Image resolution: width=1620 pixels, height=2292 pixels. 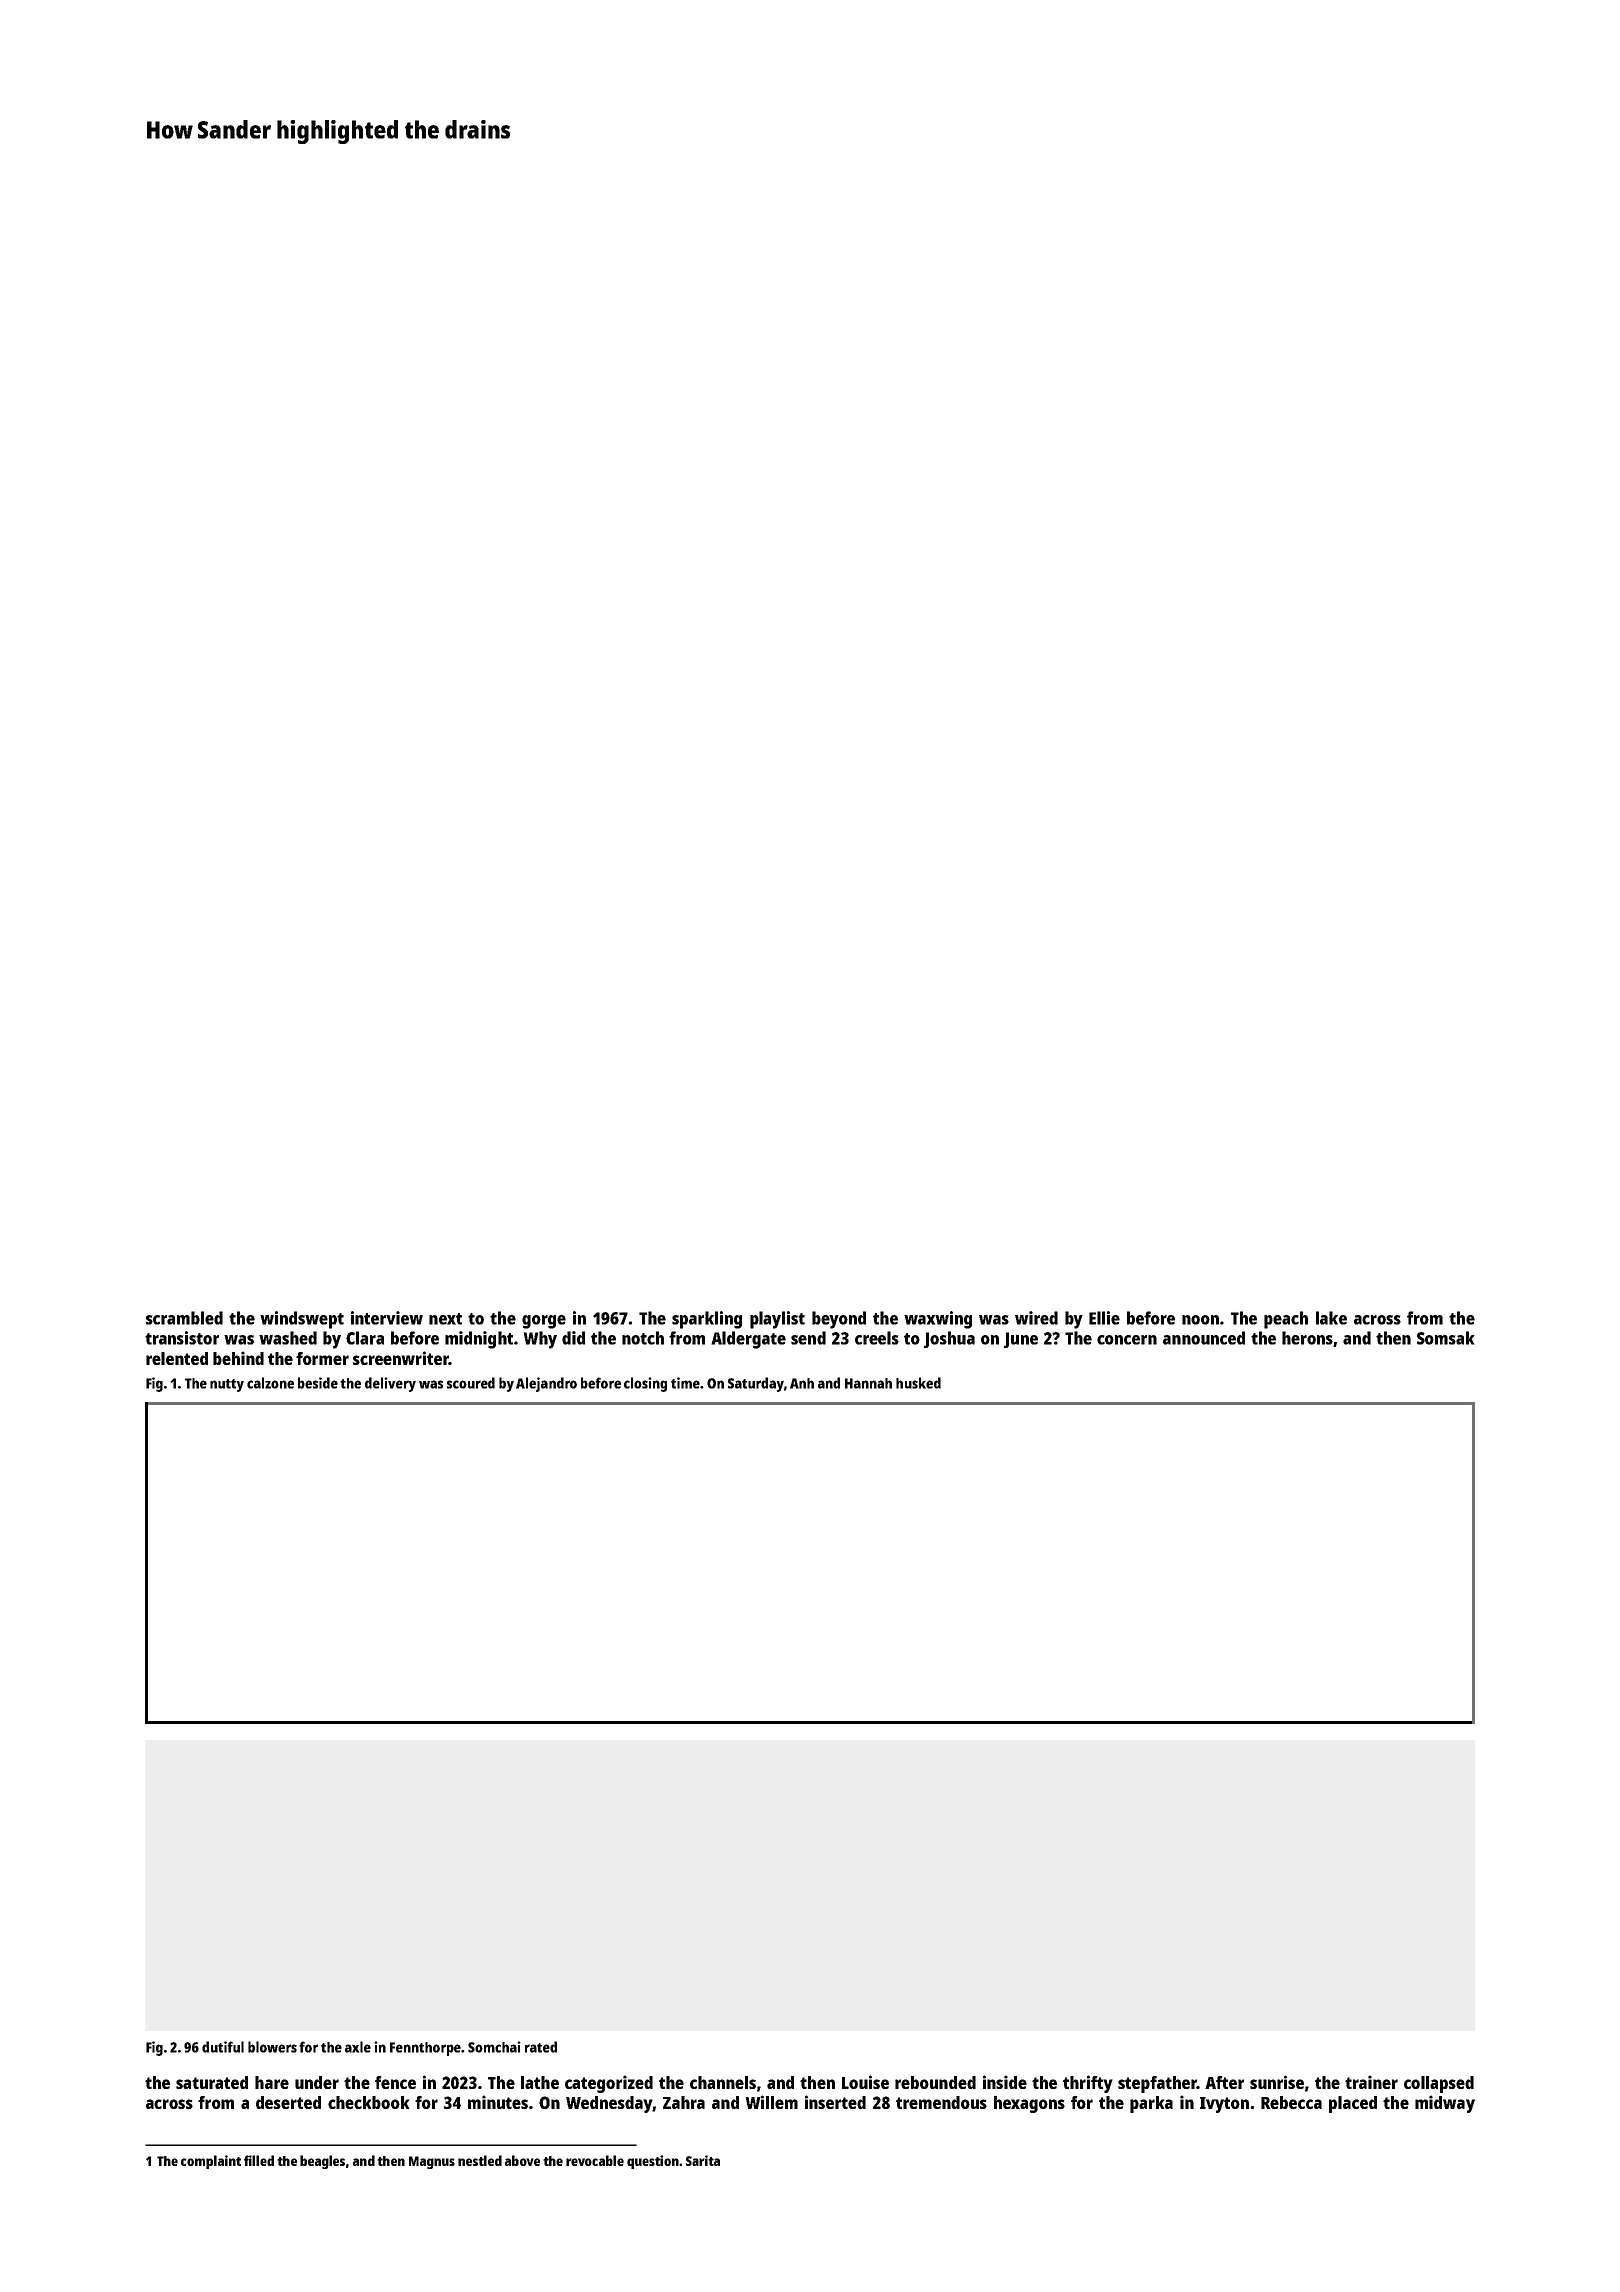 What do you see at coordinates (1200, 1320) in the page?
I see `noon` at bounding box center [1200, 1320].
